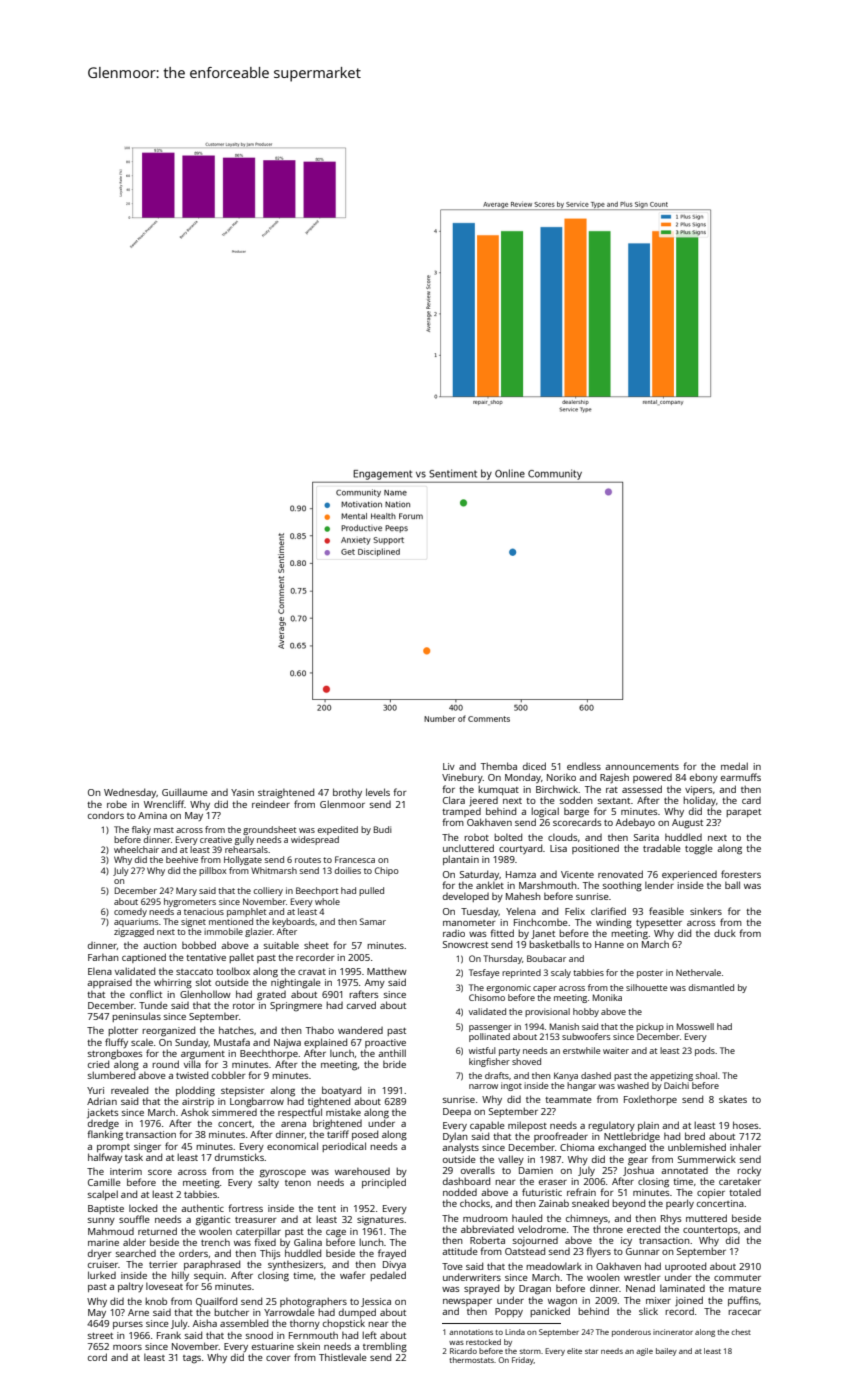 Image resolution: width=849 pixels, height=1400 pixels. What do you see at coordinates (336, 1234) in the image?
I see `cage` at bounding box center [336, 1234].
